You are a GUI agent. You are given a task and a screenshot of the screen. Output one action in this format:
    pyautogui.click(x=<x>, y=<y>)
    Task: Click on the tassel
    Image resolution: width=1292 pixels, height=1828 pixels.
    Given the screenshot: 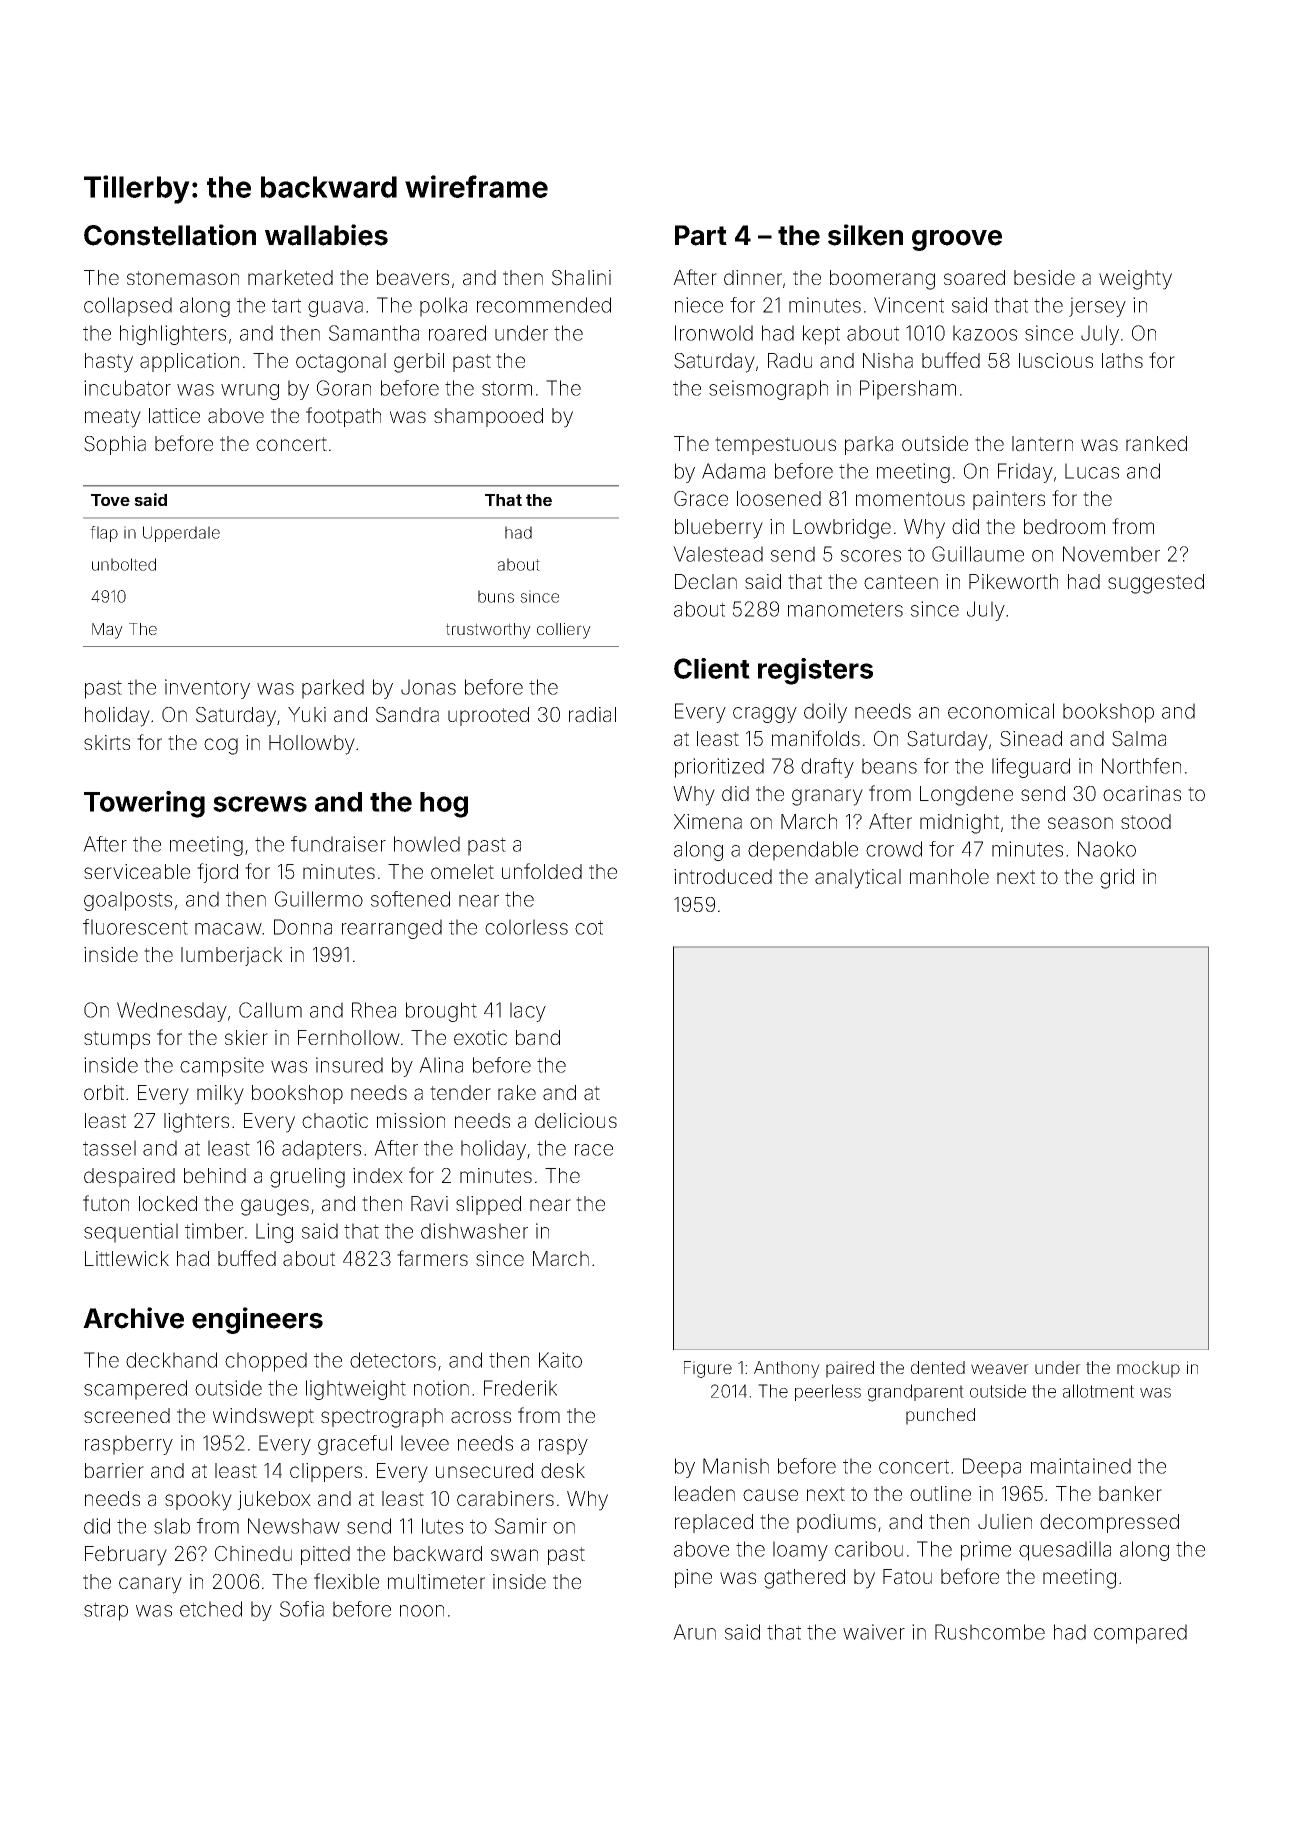 What is the action you would take?
    pyautogui.click(x=109, y=1148)
